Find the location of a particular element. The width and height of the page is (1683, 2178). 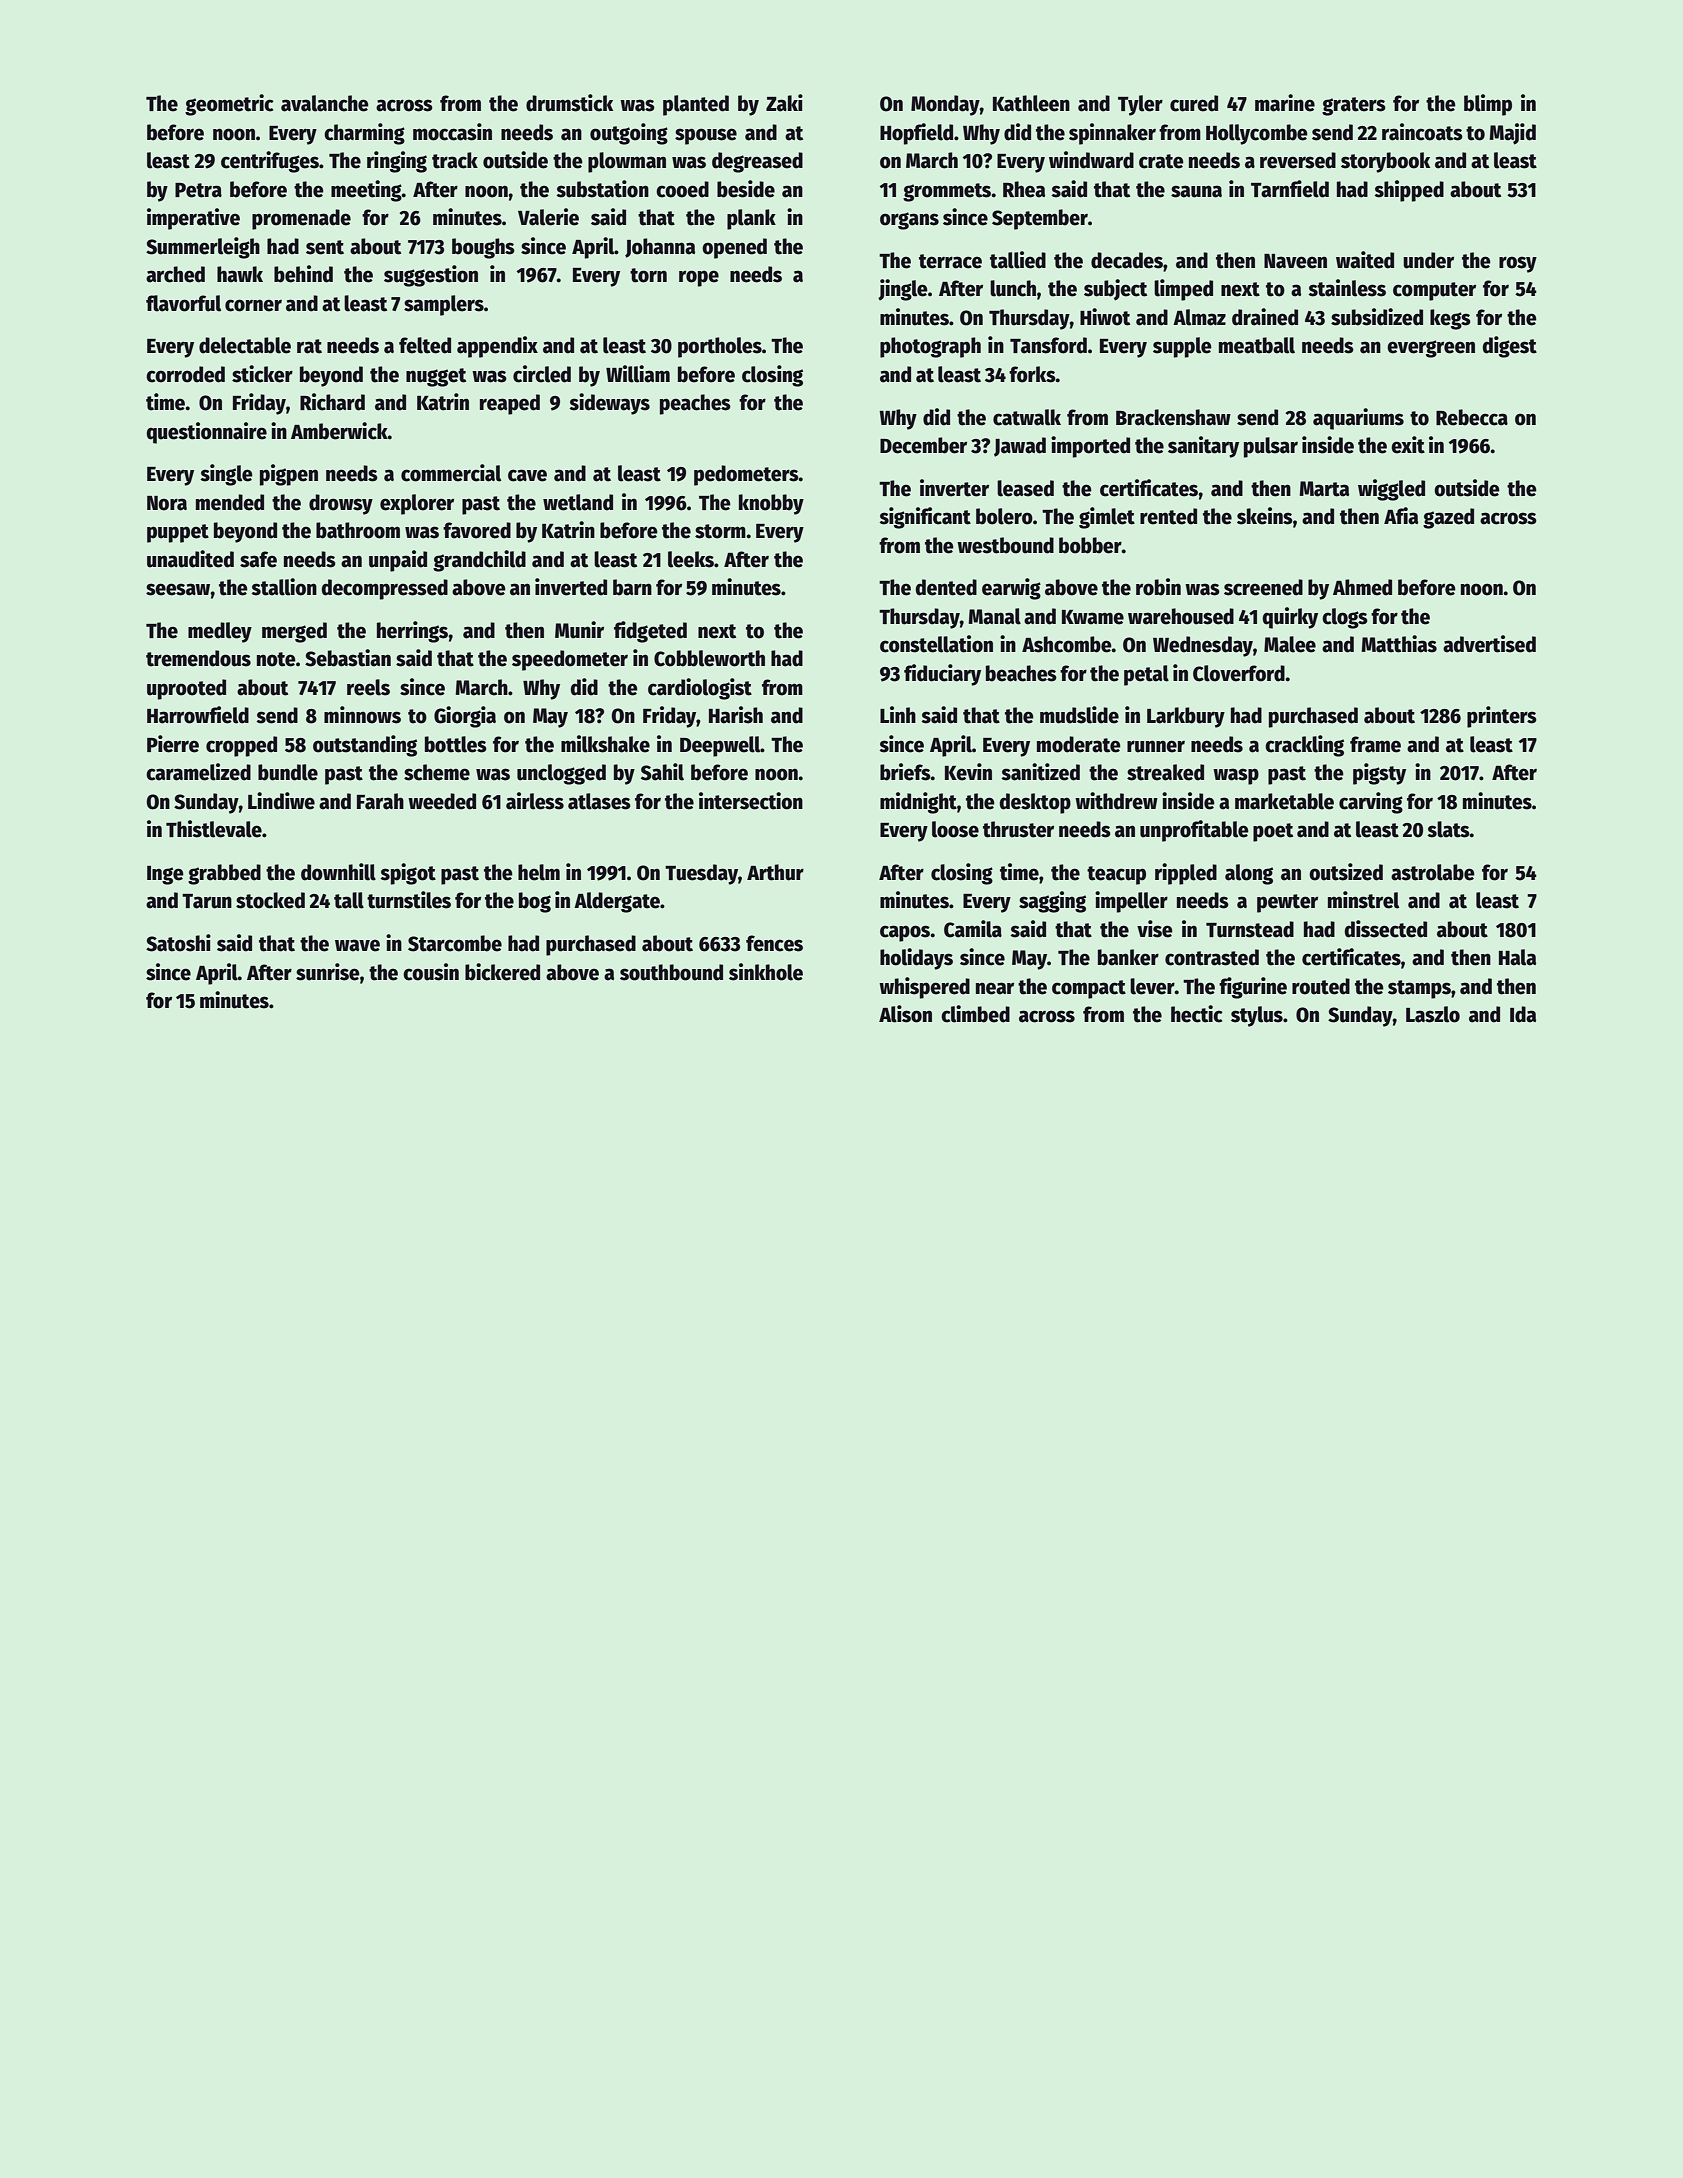

geometric is located at coordinates (229, 105).
